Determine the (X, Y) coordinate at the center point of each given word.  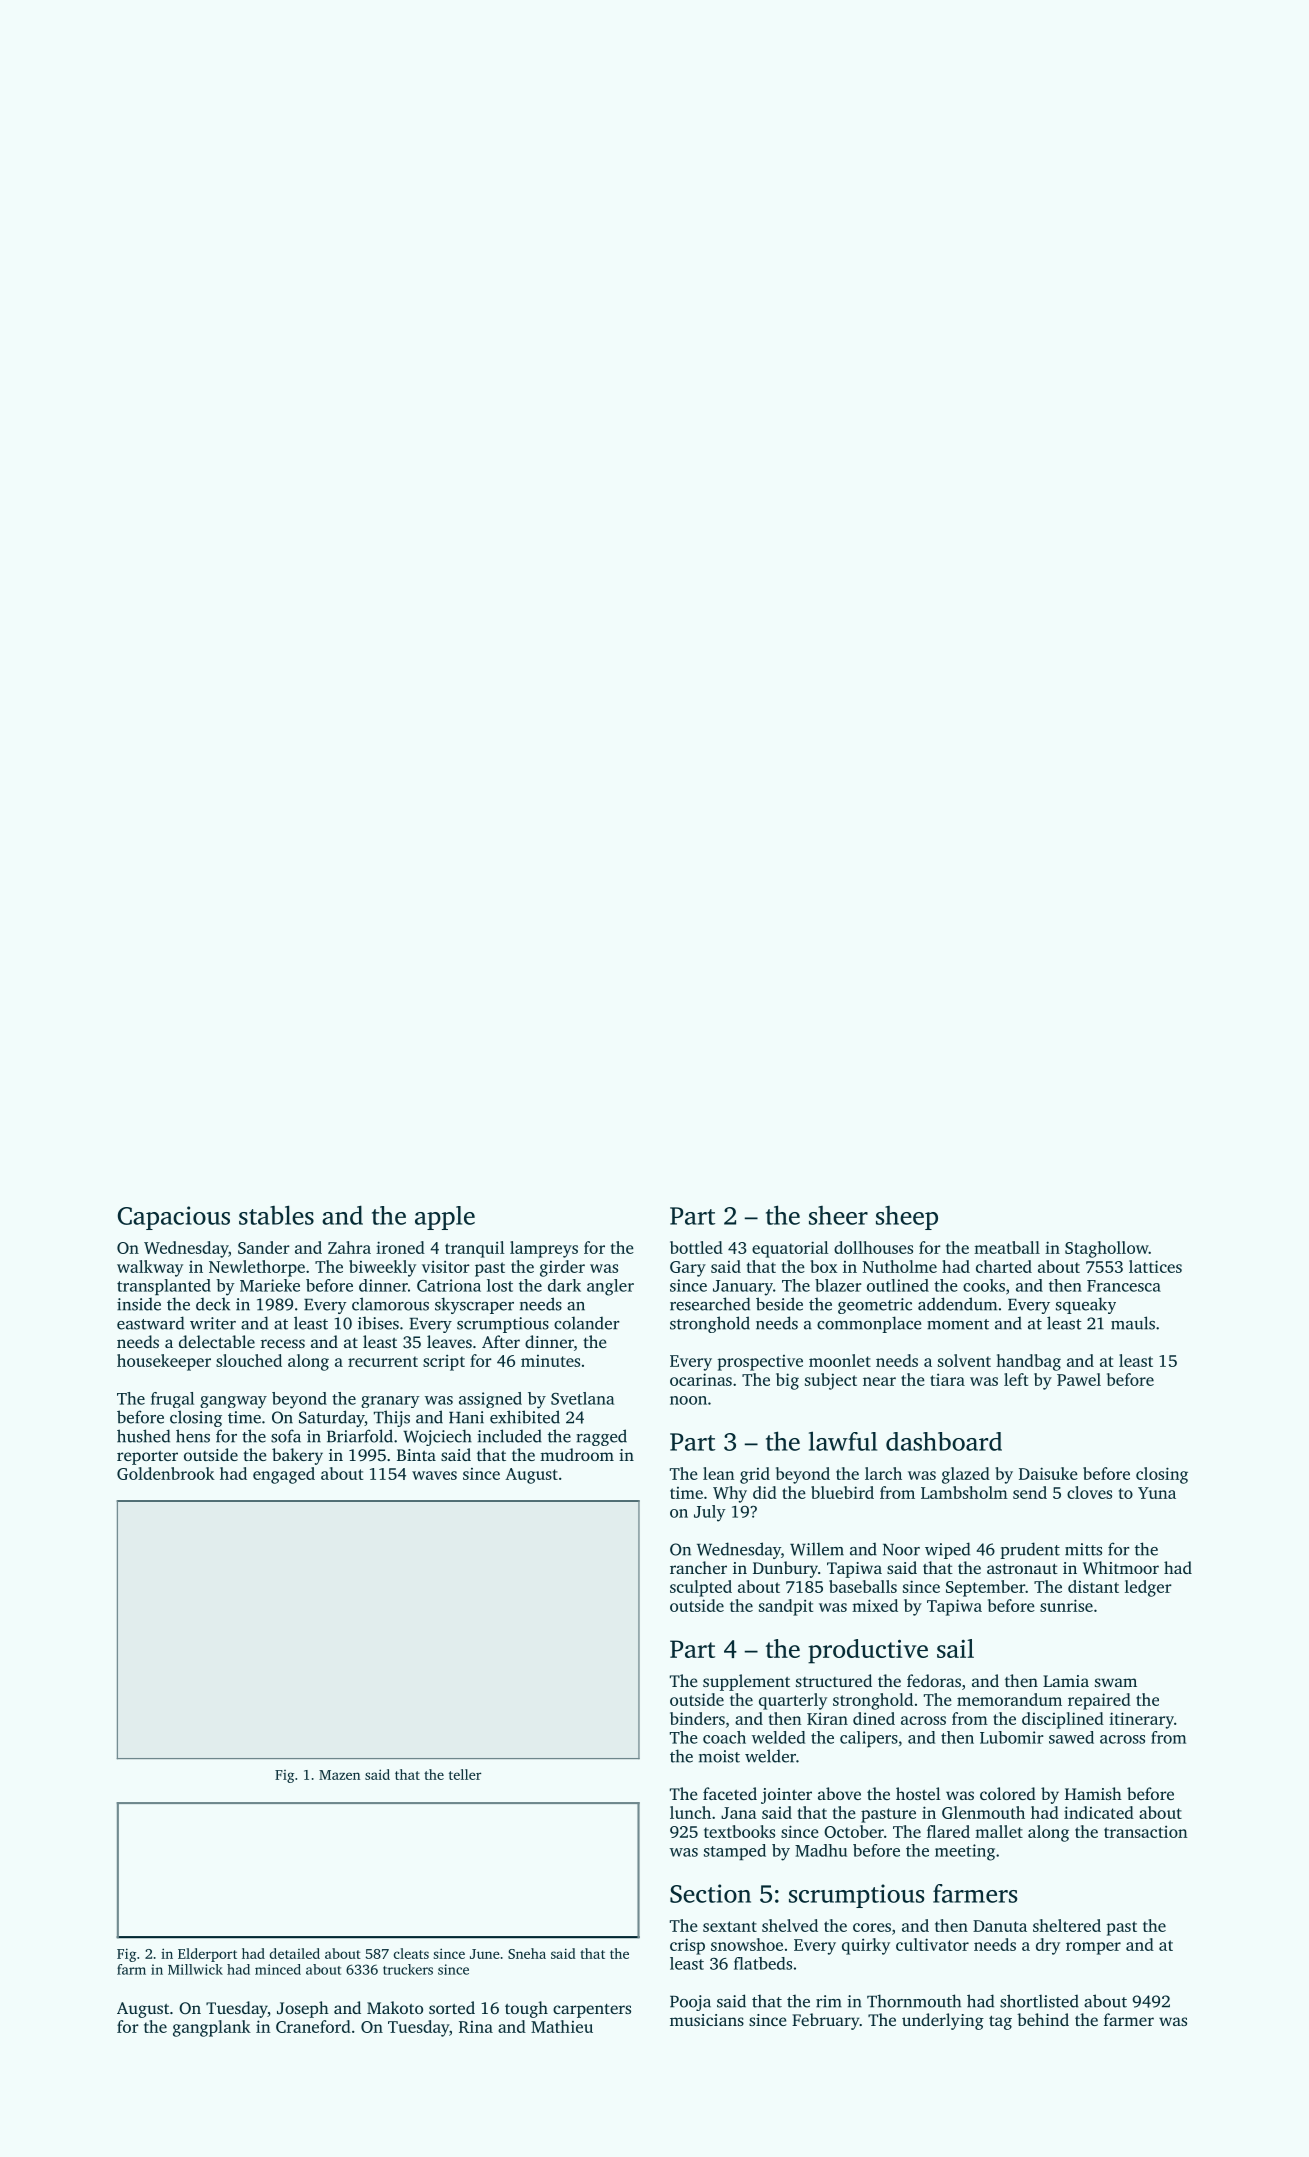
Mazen (339, 1775)
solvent (964, 1360)
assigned (490, 1400)
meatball (1007, 1247)
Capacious (174, 1218)
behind (1043, 2019)
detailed (295, 1953)
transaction (1145, 1831)
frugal (172, 1400)
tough (526, 2009)
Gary (688, 1269)
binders (697, 1718)
